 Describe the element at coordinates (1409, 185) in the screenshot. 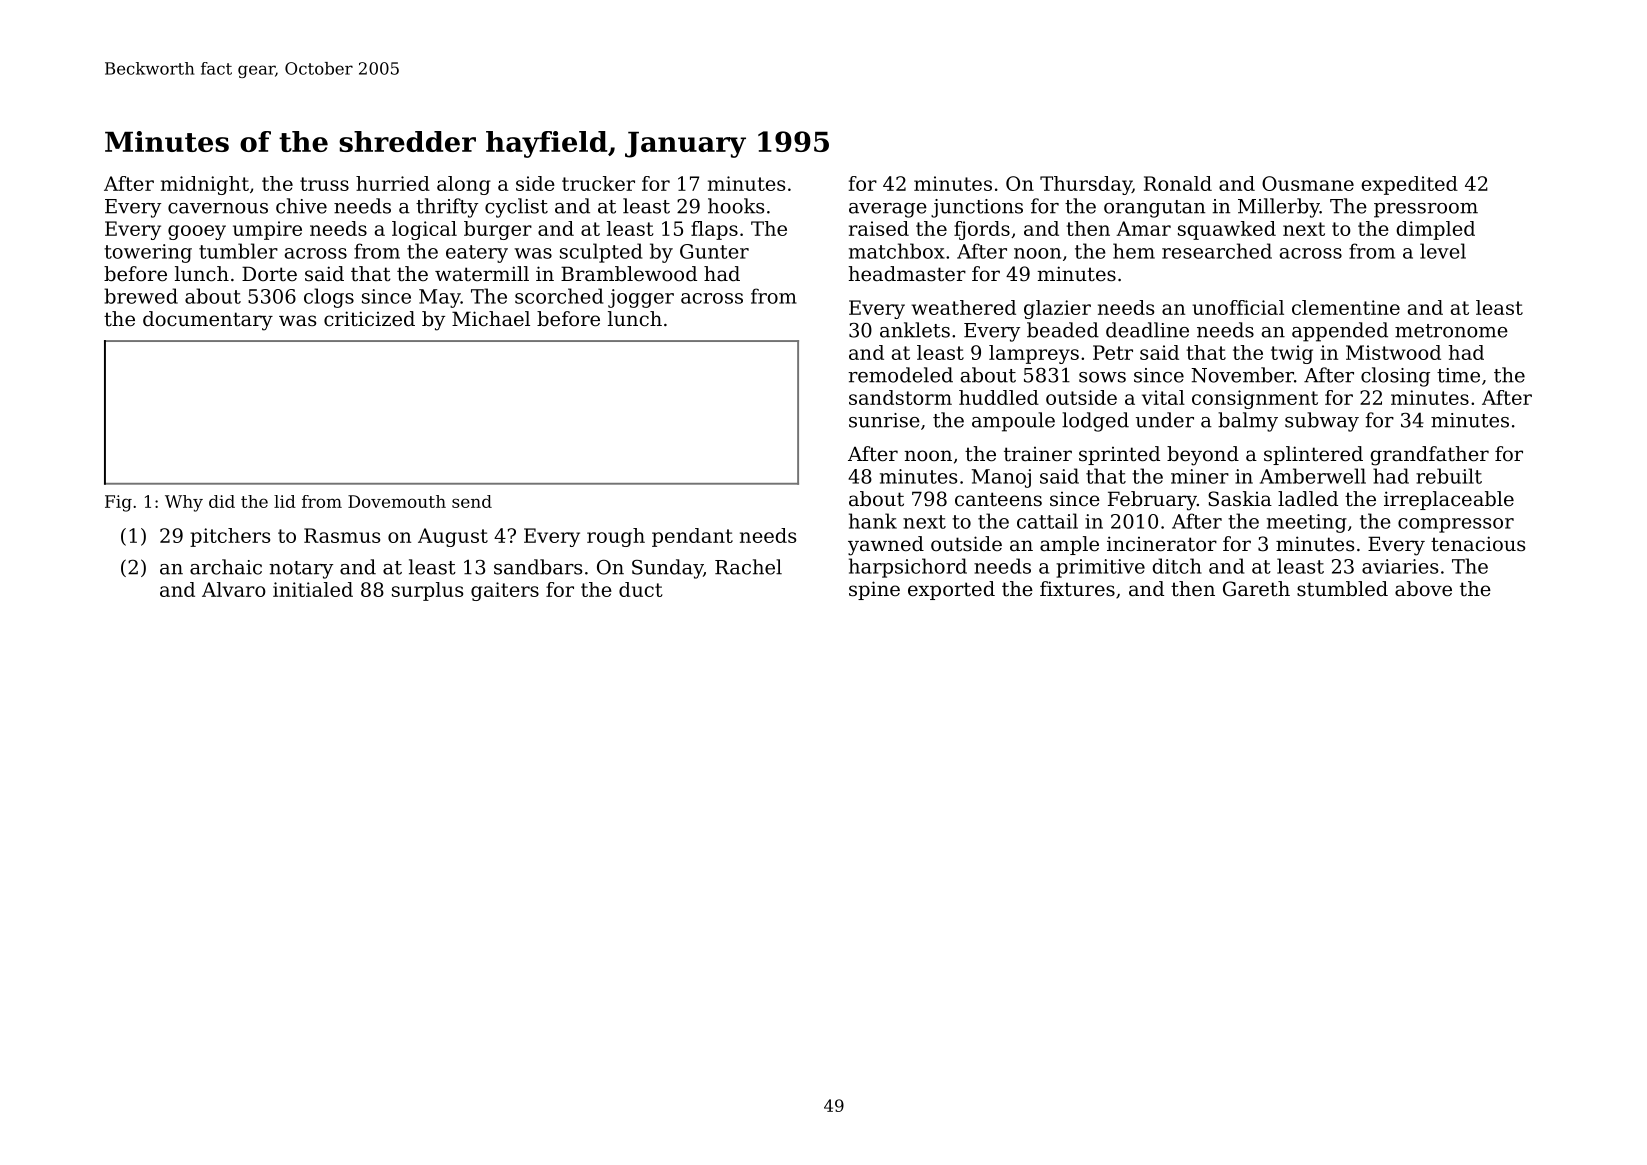

I see `expedited` at that location.
